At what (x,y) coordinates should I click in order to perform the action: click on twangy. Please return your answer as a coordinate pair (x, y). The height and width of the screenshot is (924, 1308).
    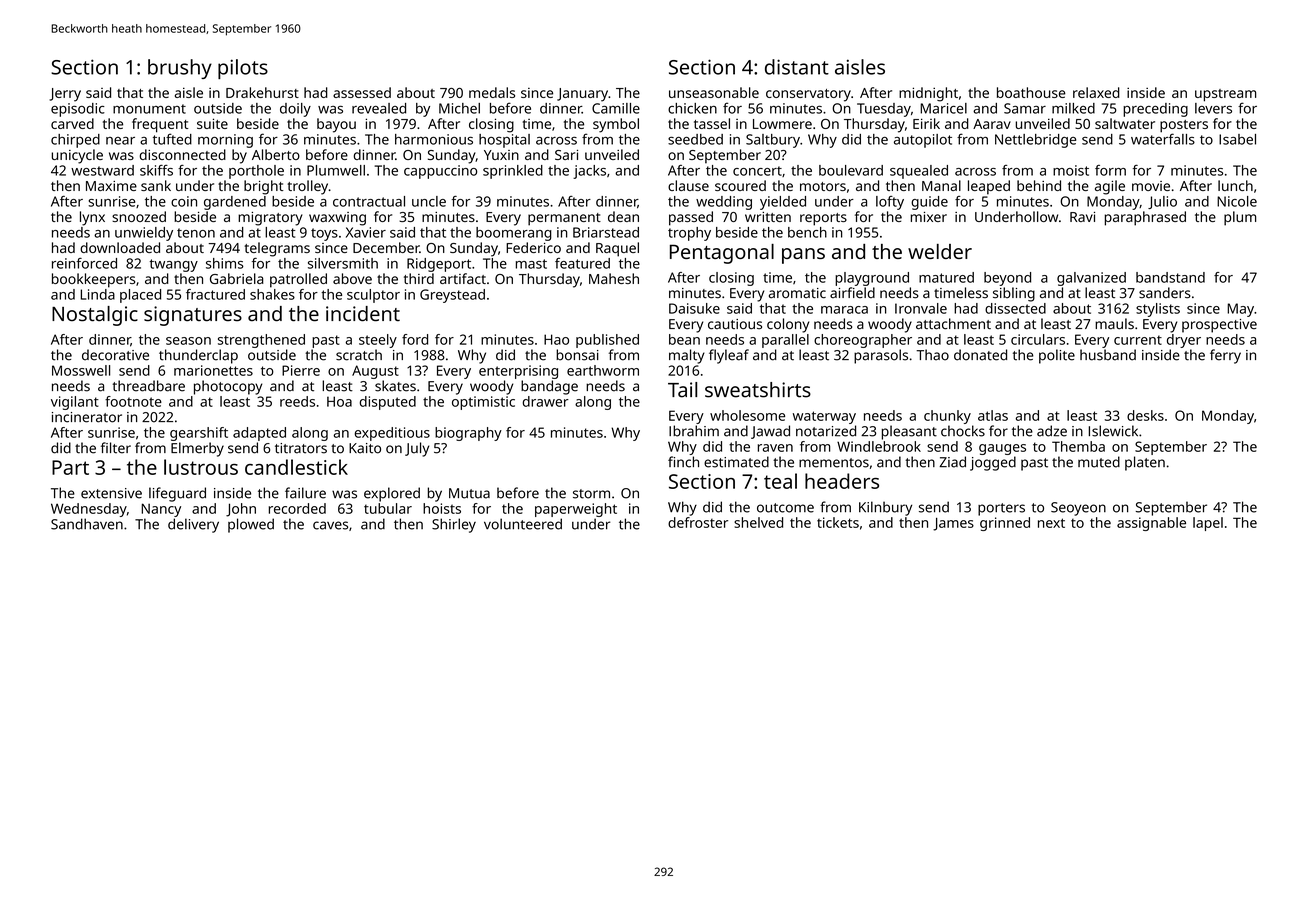
    Looking at the image, I should click on (174, 265).
